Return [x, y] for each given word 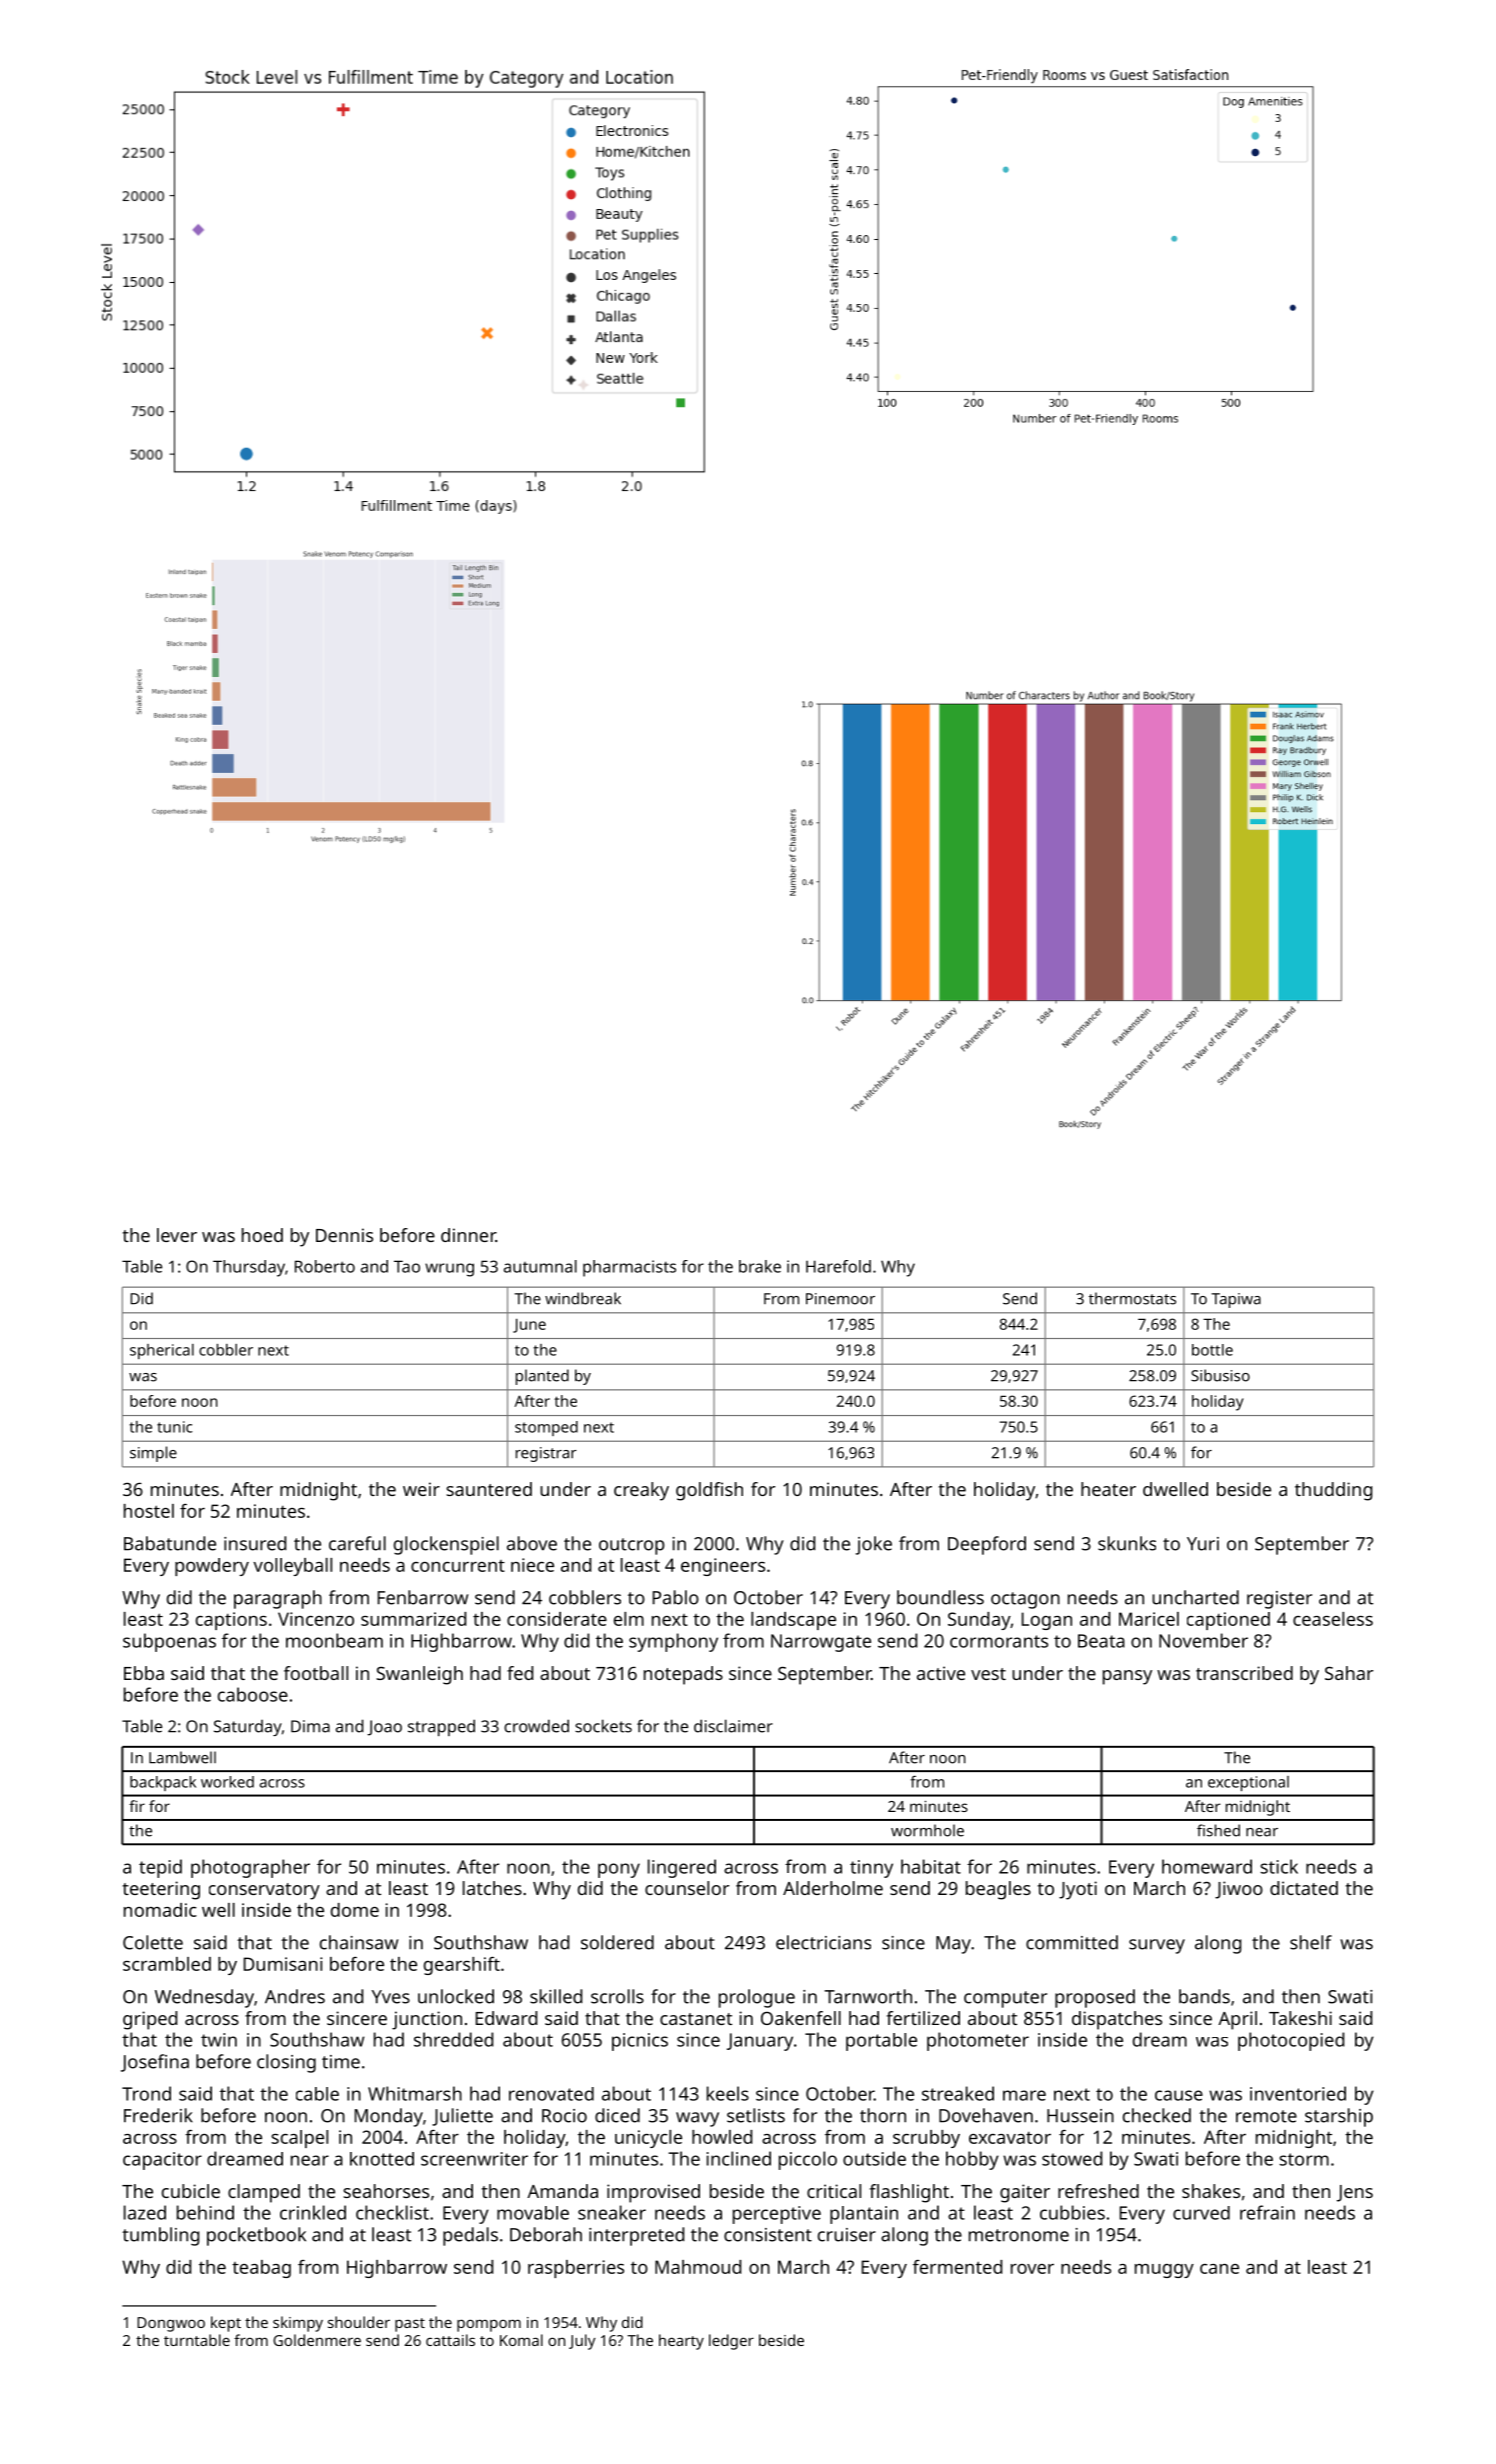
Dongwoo [171, 2324]
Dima [310, 1726]
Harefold [838, 1266]
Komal [521, 2340]
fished [1218, 1830]
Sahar [1349, 1673]
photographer [250, 1868]
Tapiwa [1236, 1300]
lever [177, 1235]
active [941, 1673]
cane [1219, 2269]
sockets [603, 1726]
